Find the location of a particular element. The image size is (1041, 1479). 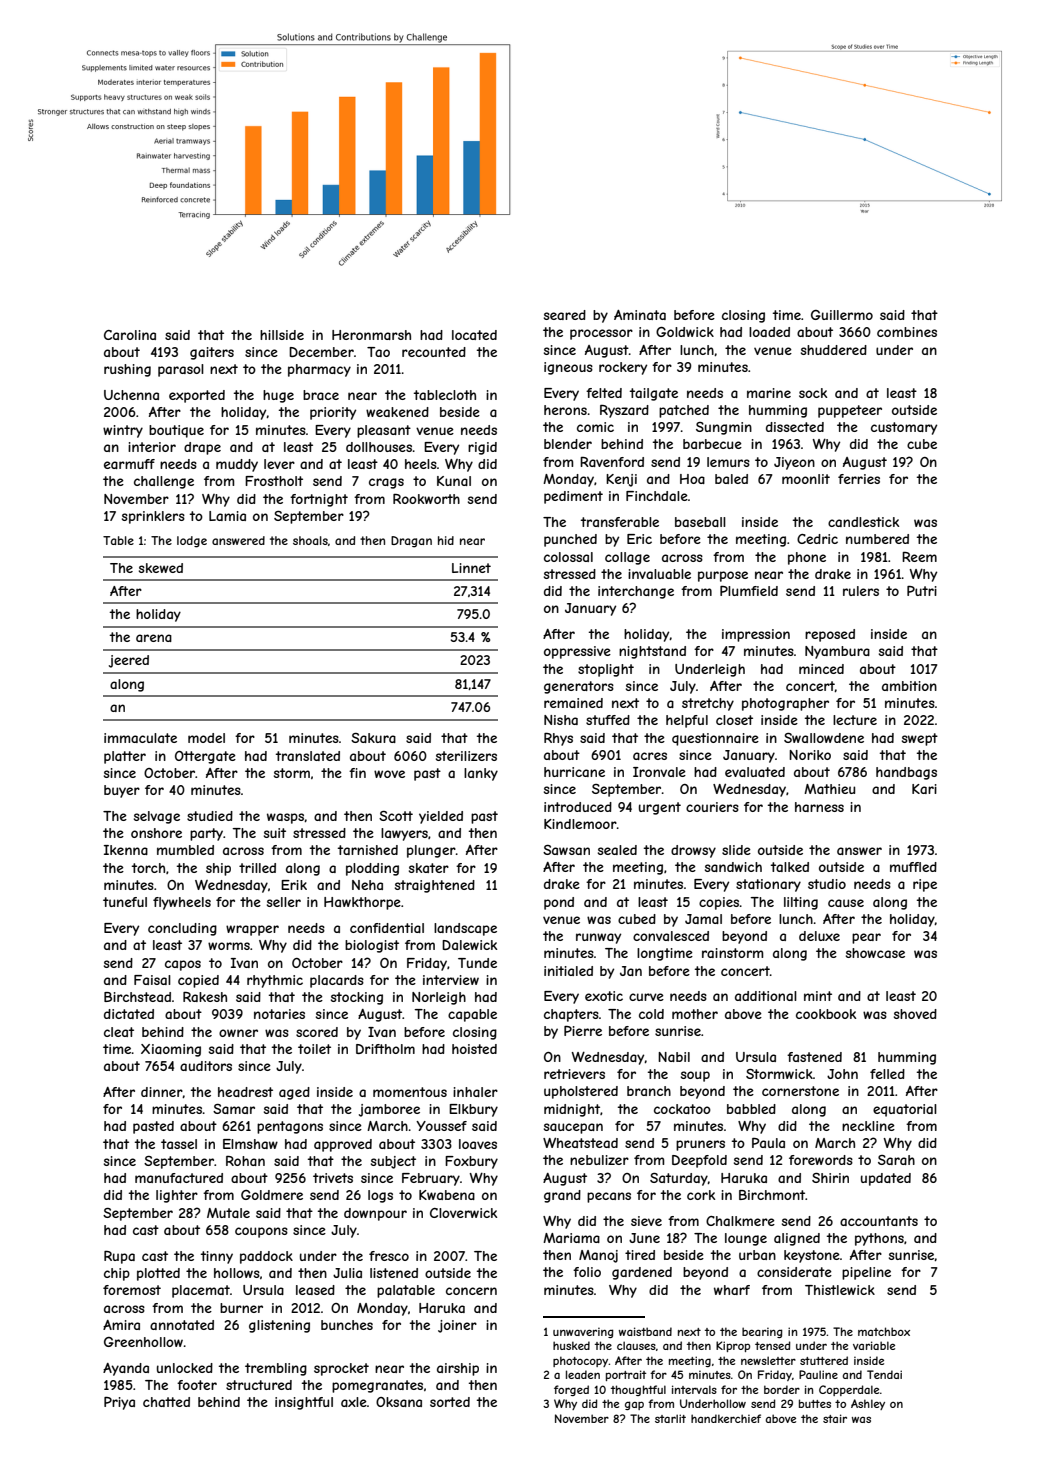

Guillermo is located at coordinates (842, 315).
